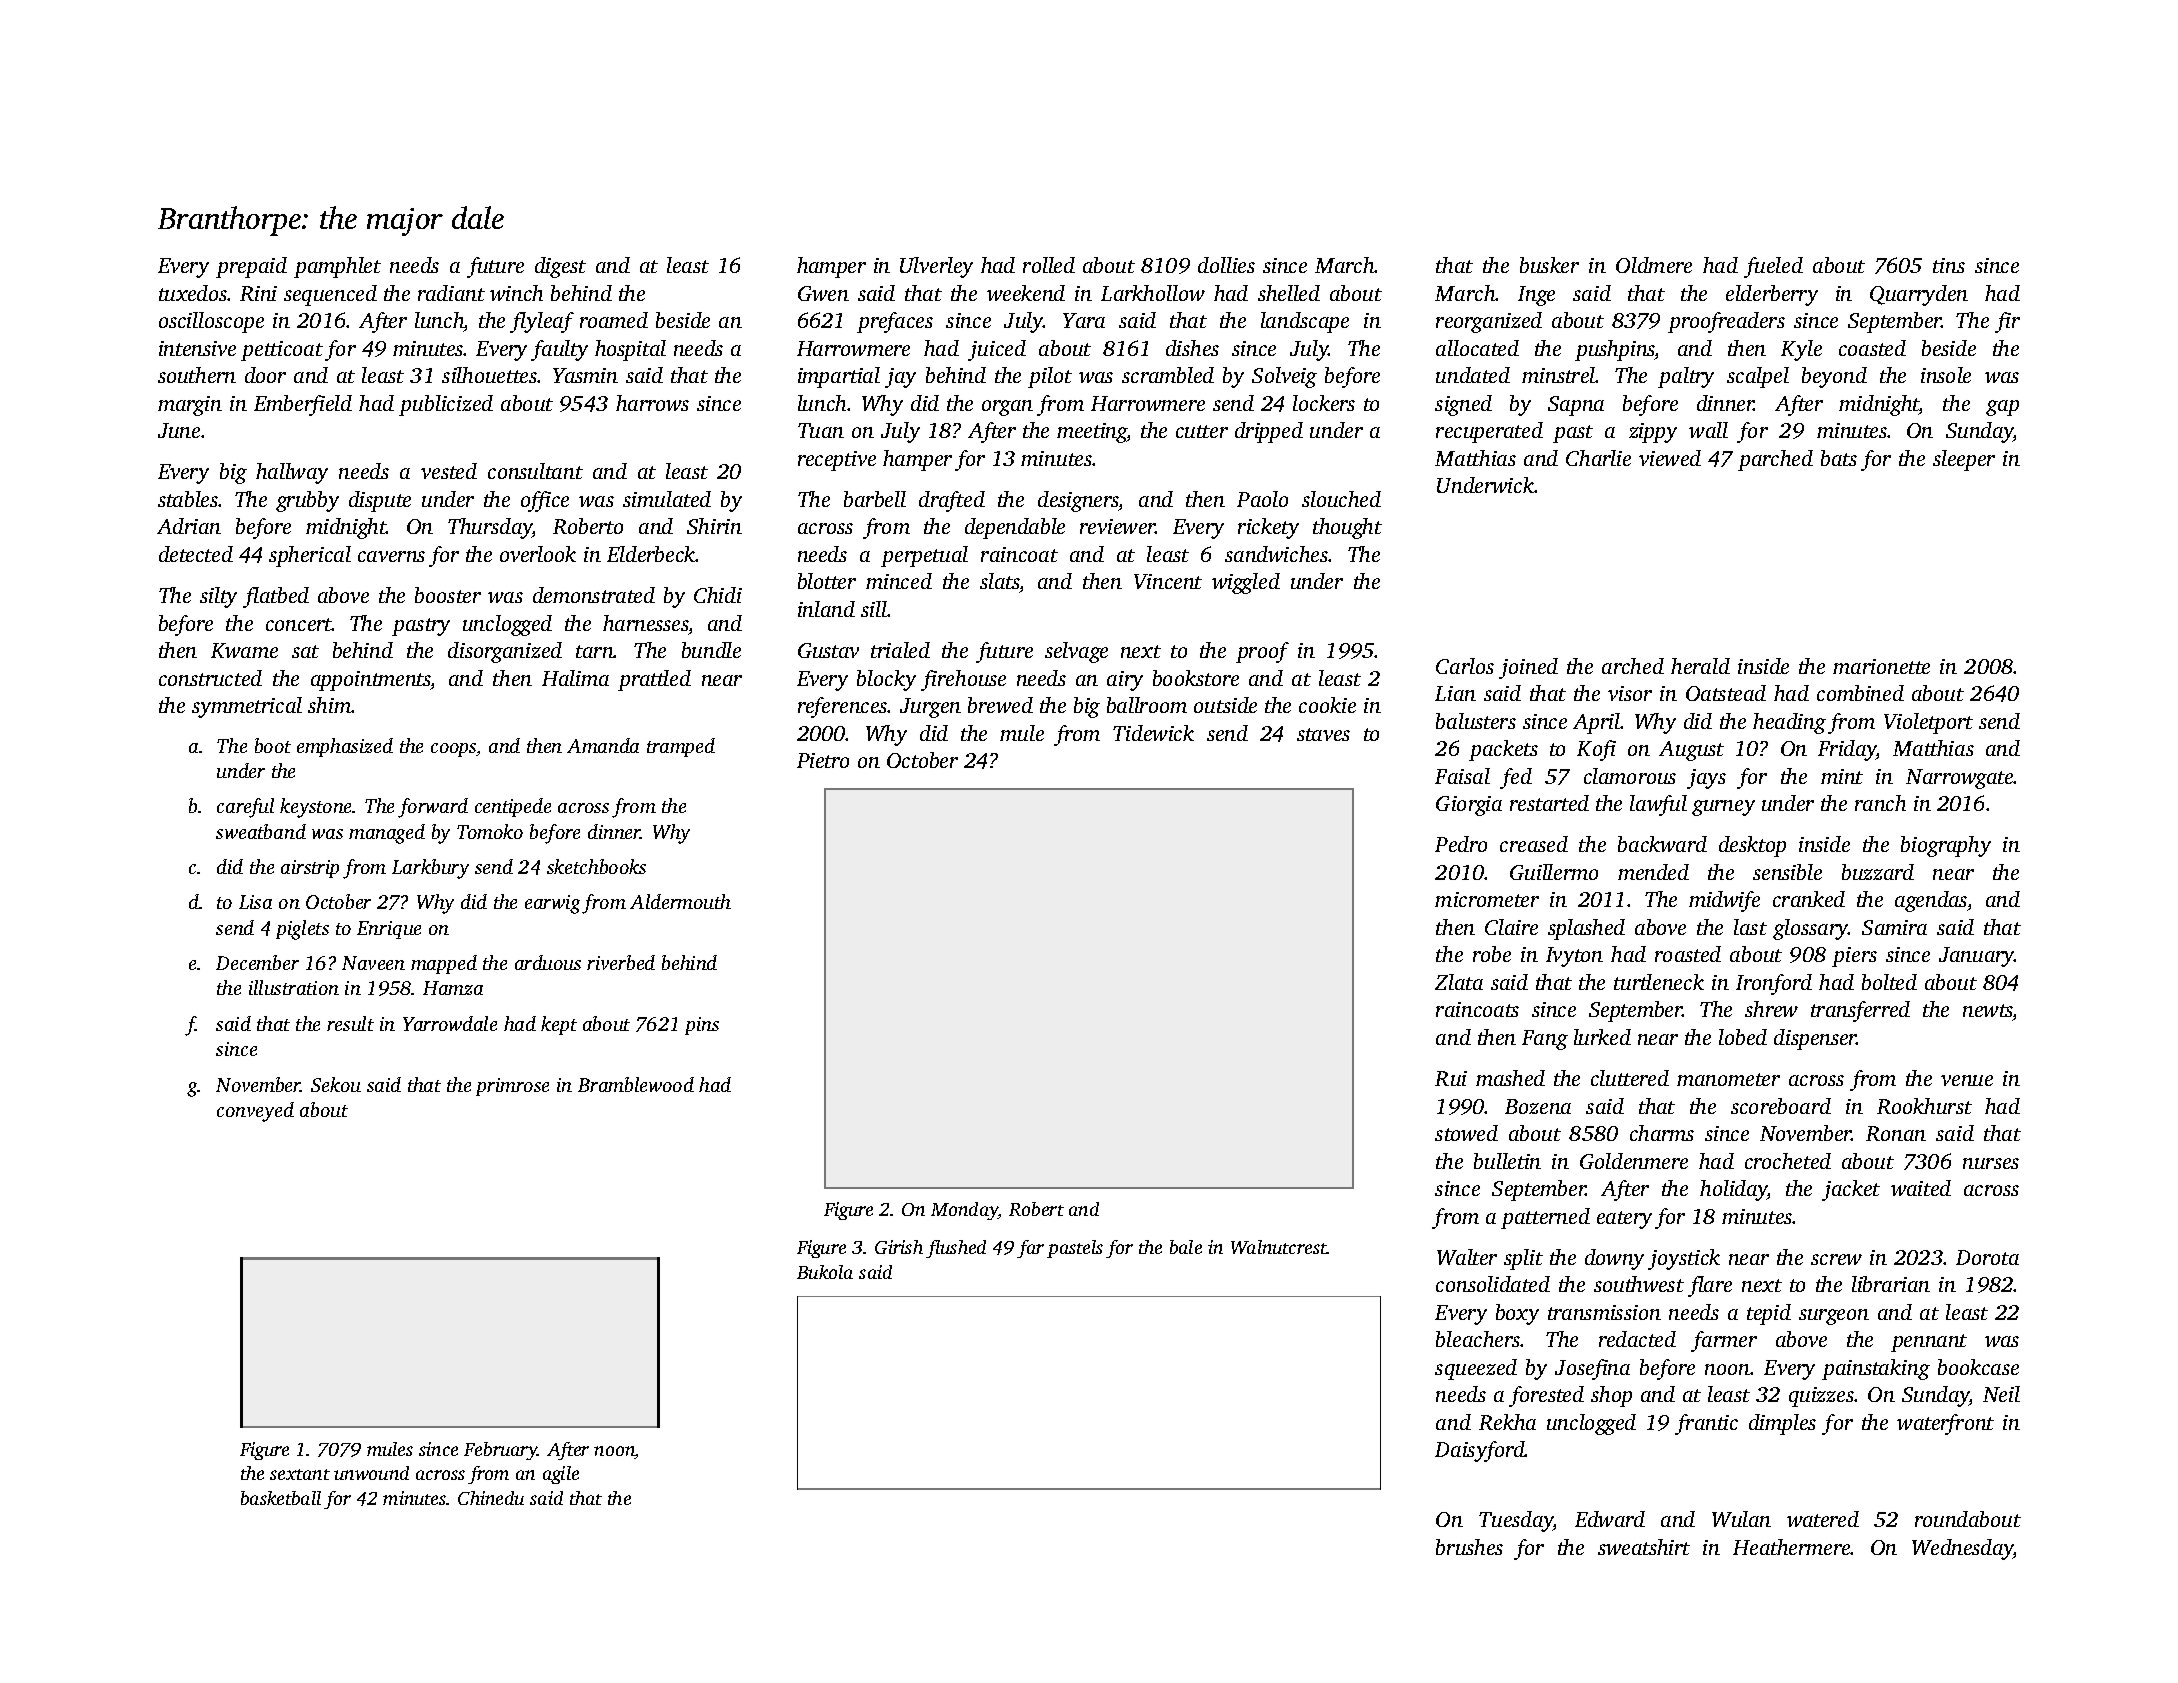  What do you see at coordinates (247, 707) in the document?
I see `symmetrical` at bounding box center [247, 707].
